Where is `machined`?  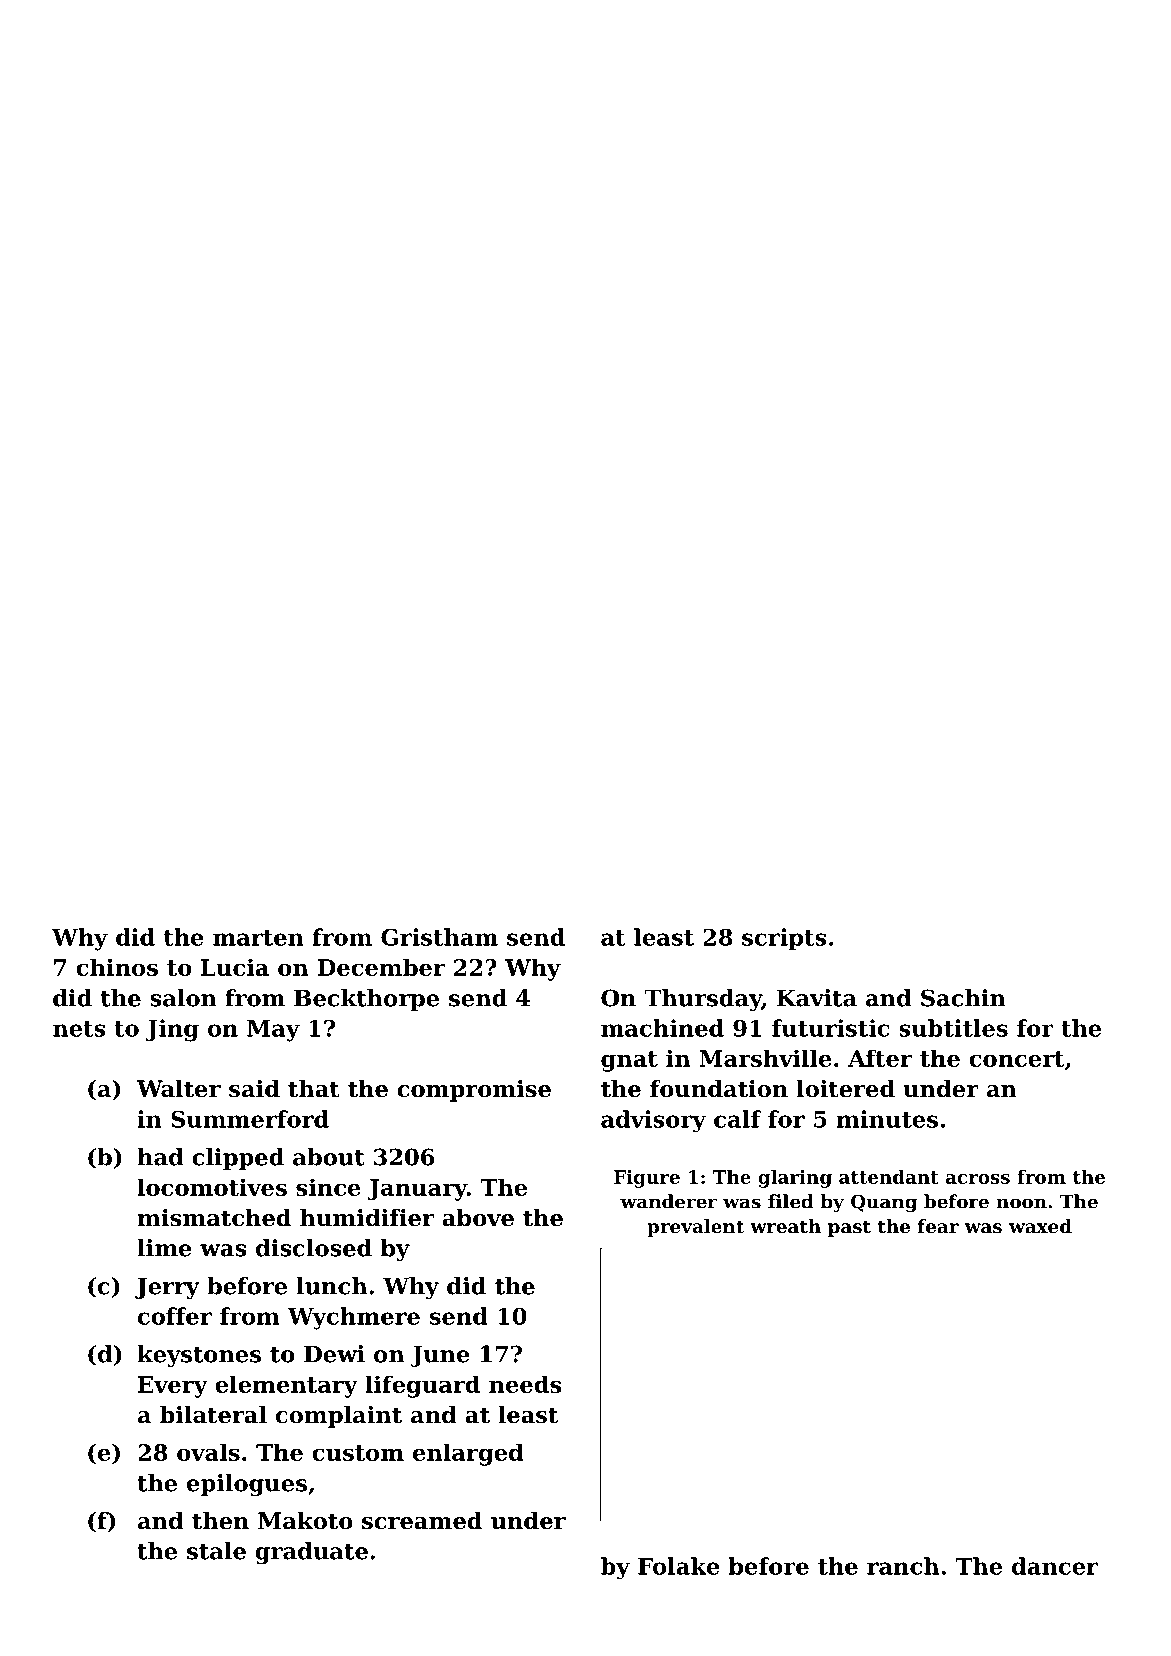 machined is located at coordinates (662, 1028).
